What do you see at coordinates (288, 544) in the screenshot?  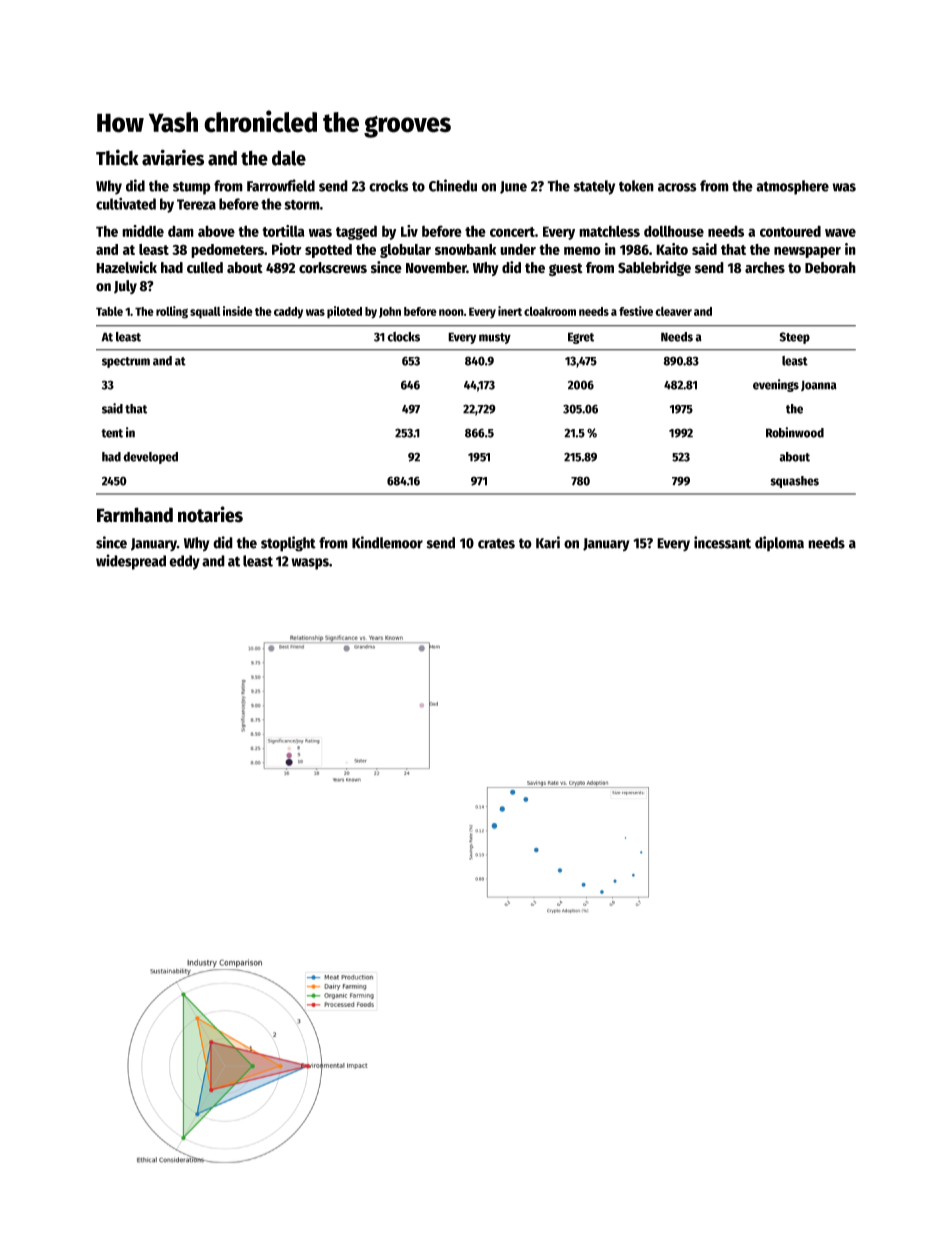 I see `stoplight` at bounding box center [288, 544].
